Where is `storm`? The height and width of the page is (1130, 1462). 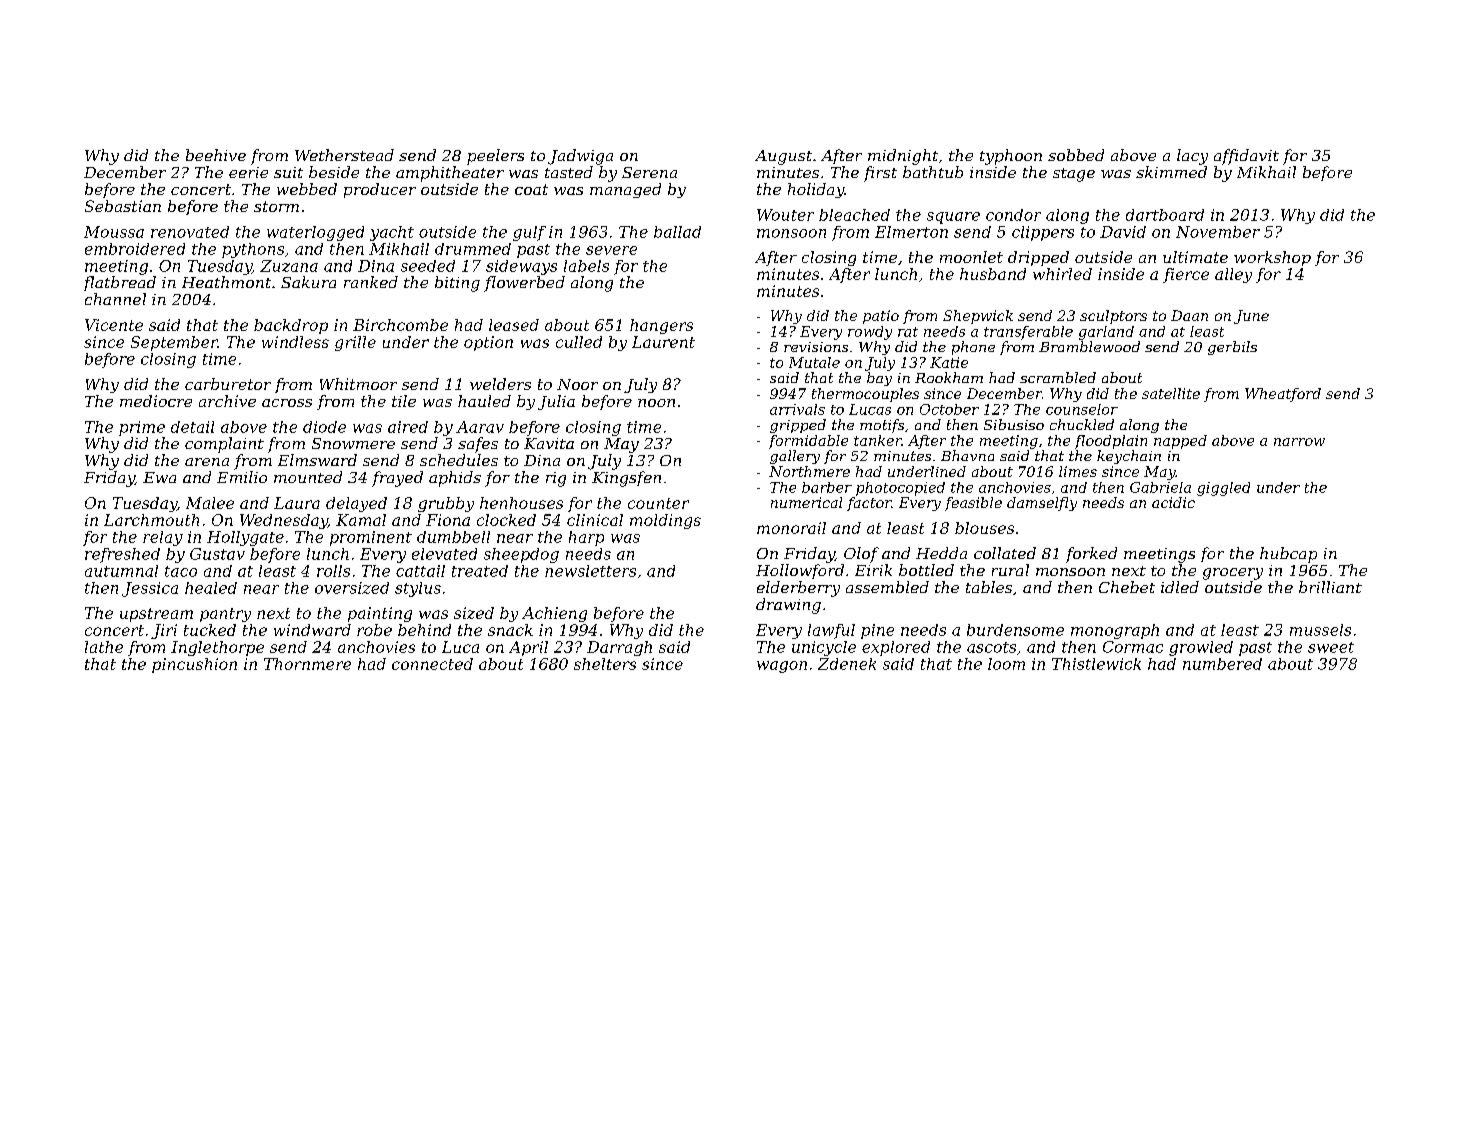
storm is located at coordinates (276, 206).
